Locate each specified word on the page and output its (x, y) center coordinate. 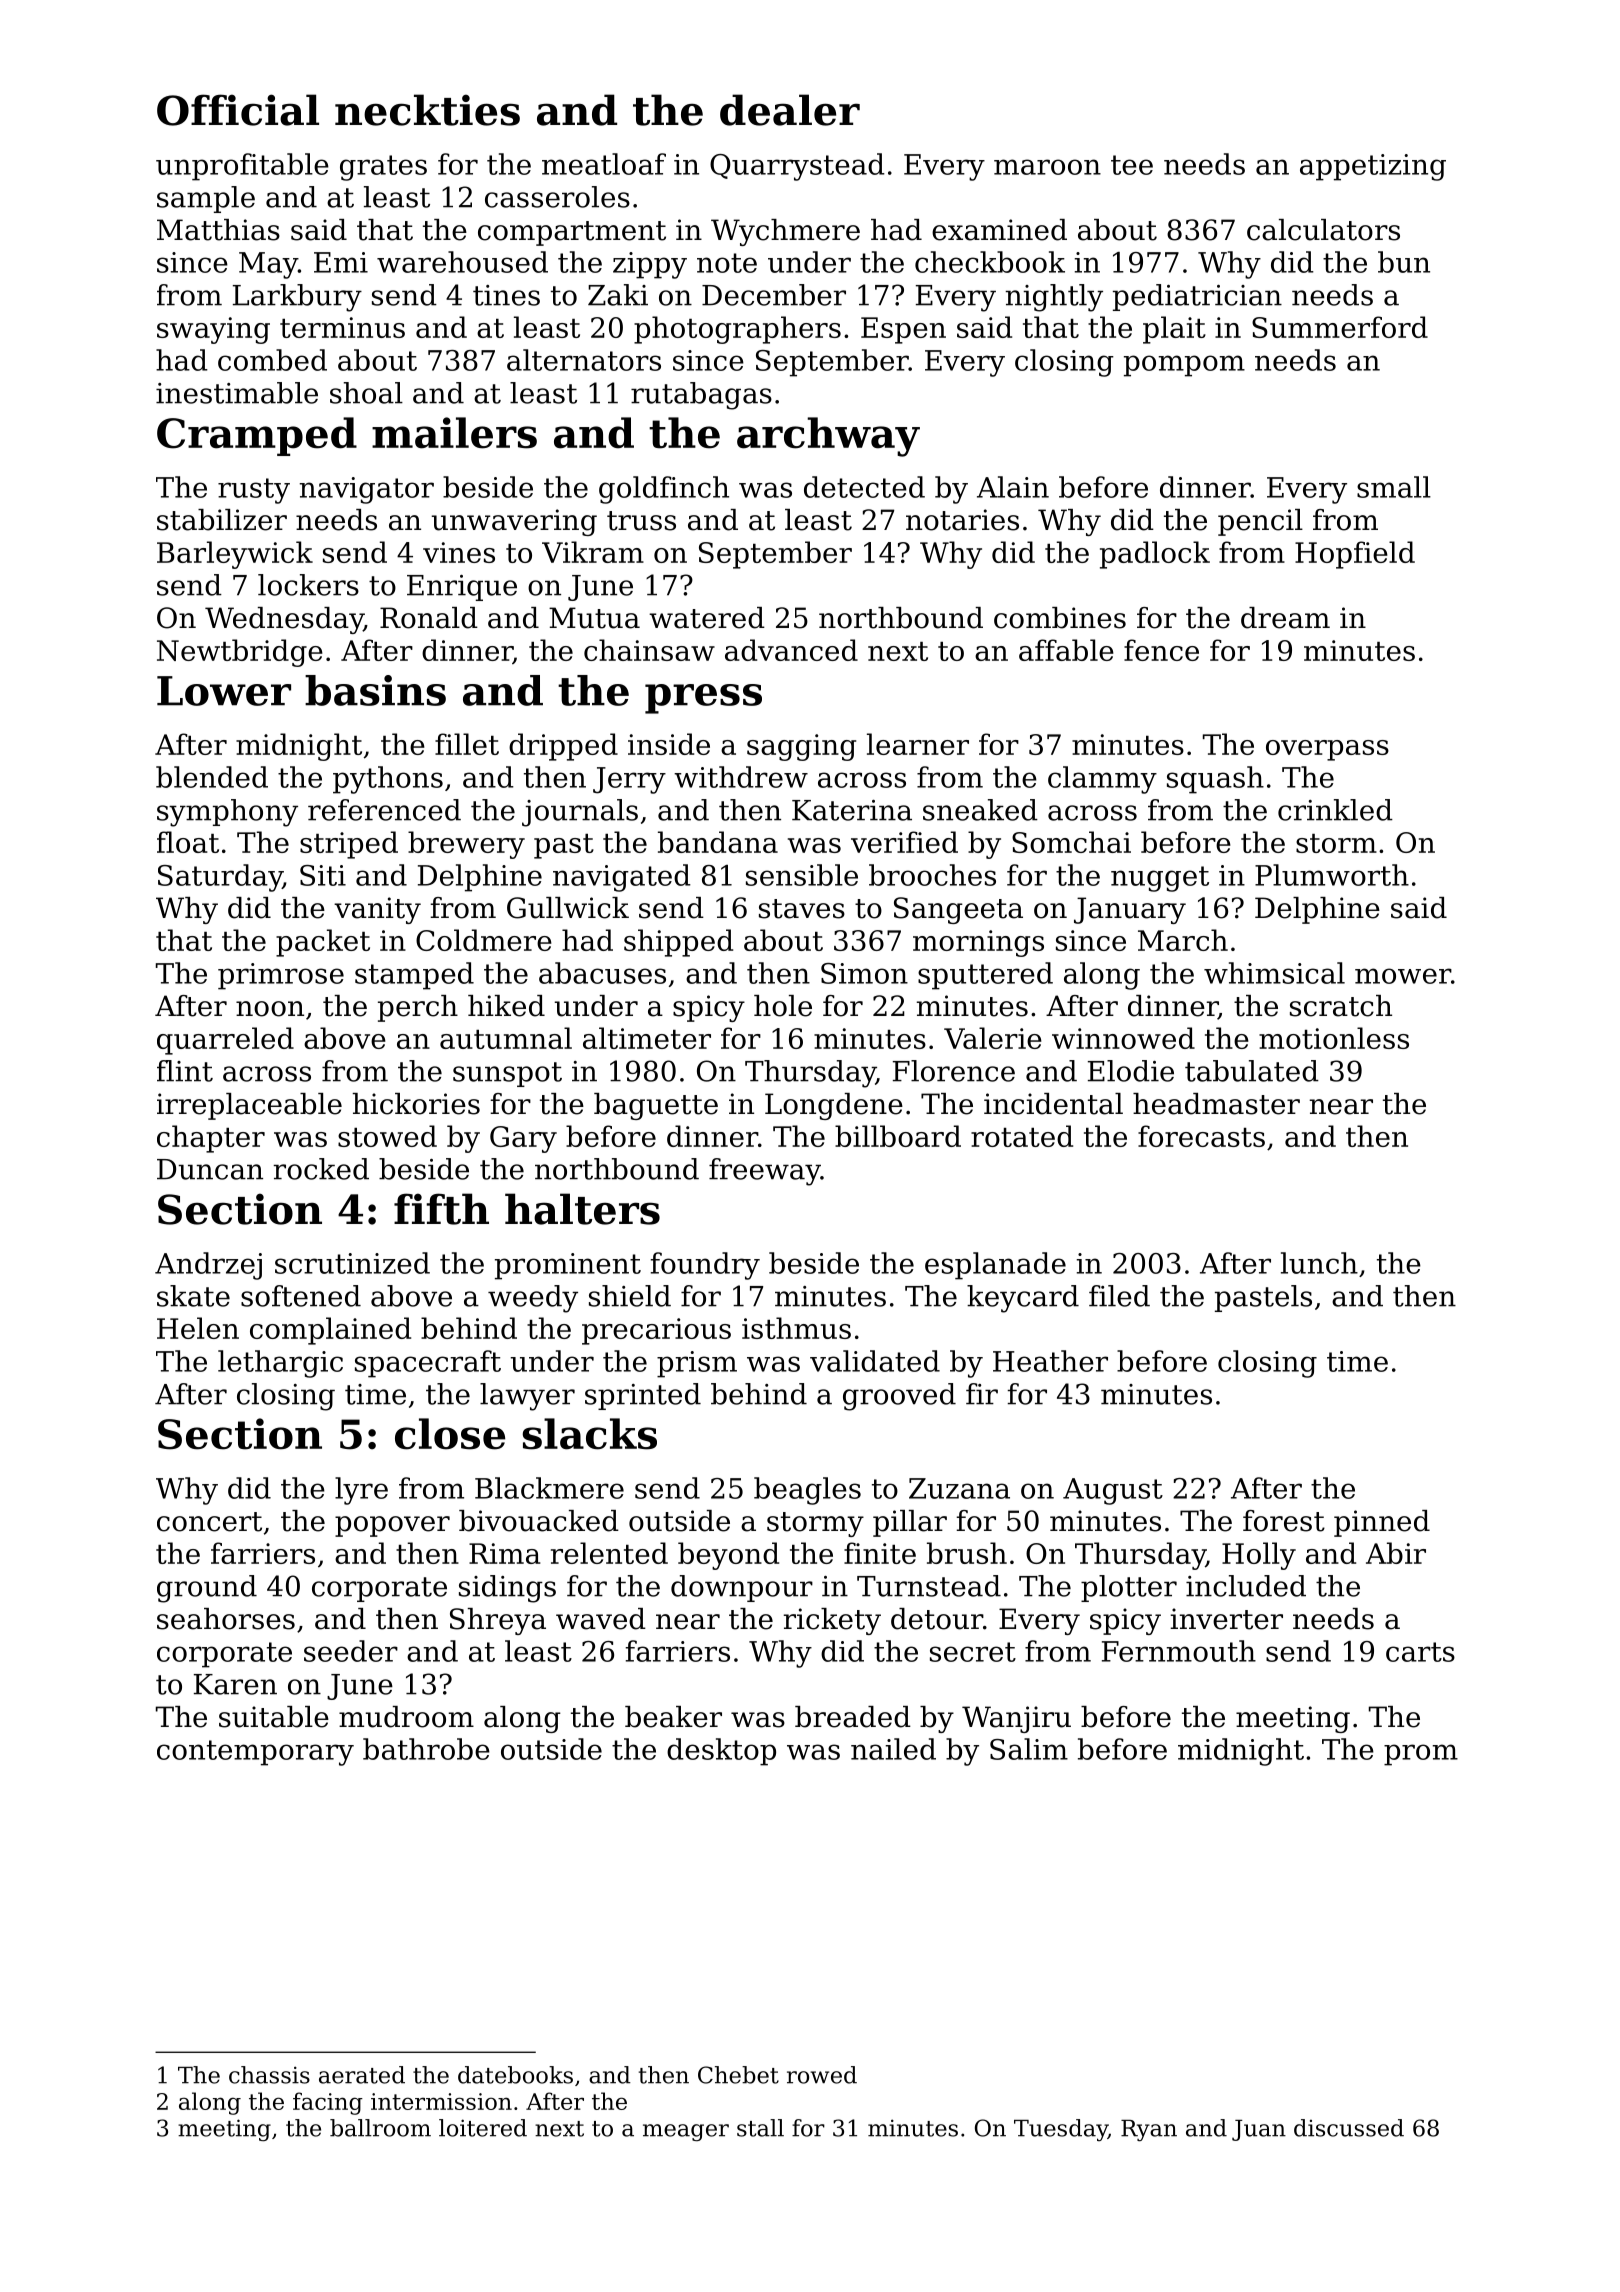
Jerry (629, 780)
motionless (1334, 1038)
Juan (1259, 2130)
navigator (367, 490)
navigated (622, 878)
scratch (1341, 1006)
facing (328, 2103)
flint (185, 1071)
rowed (822, 2075)
